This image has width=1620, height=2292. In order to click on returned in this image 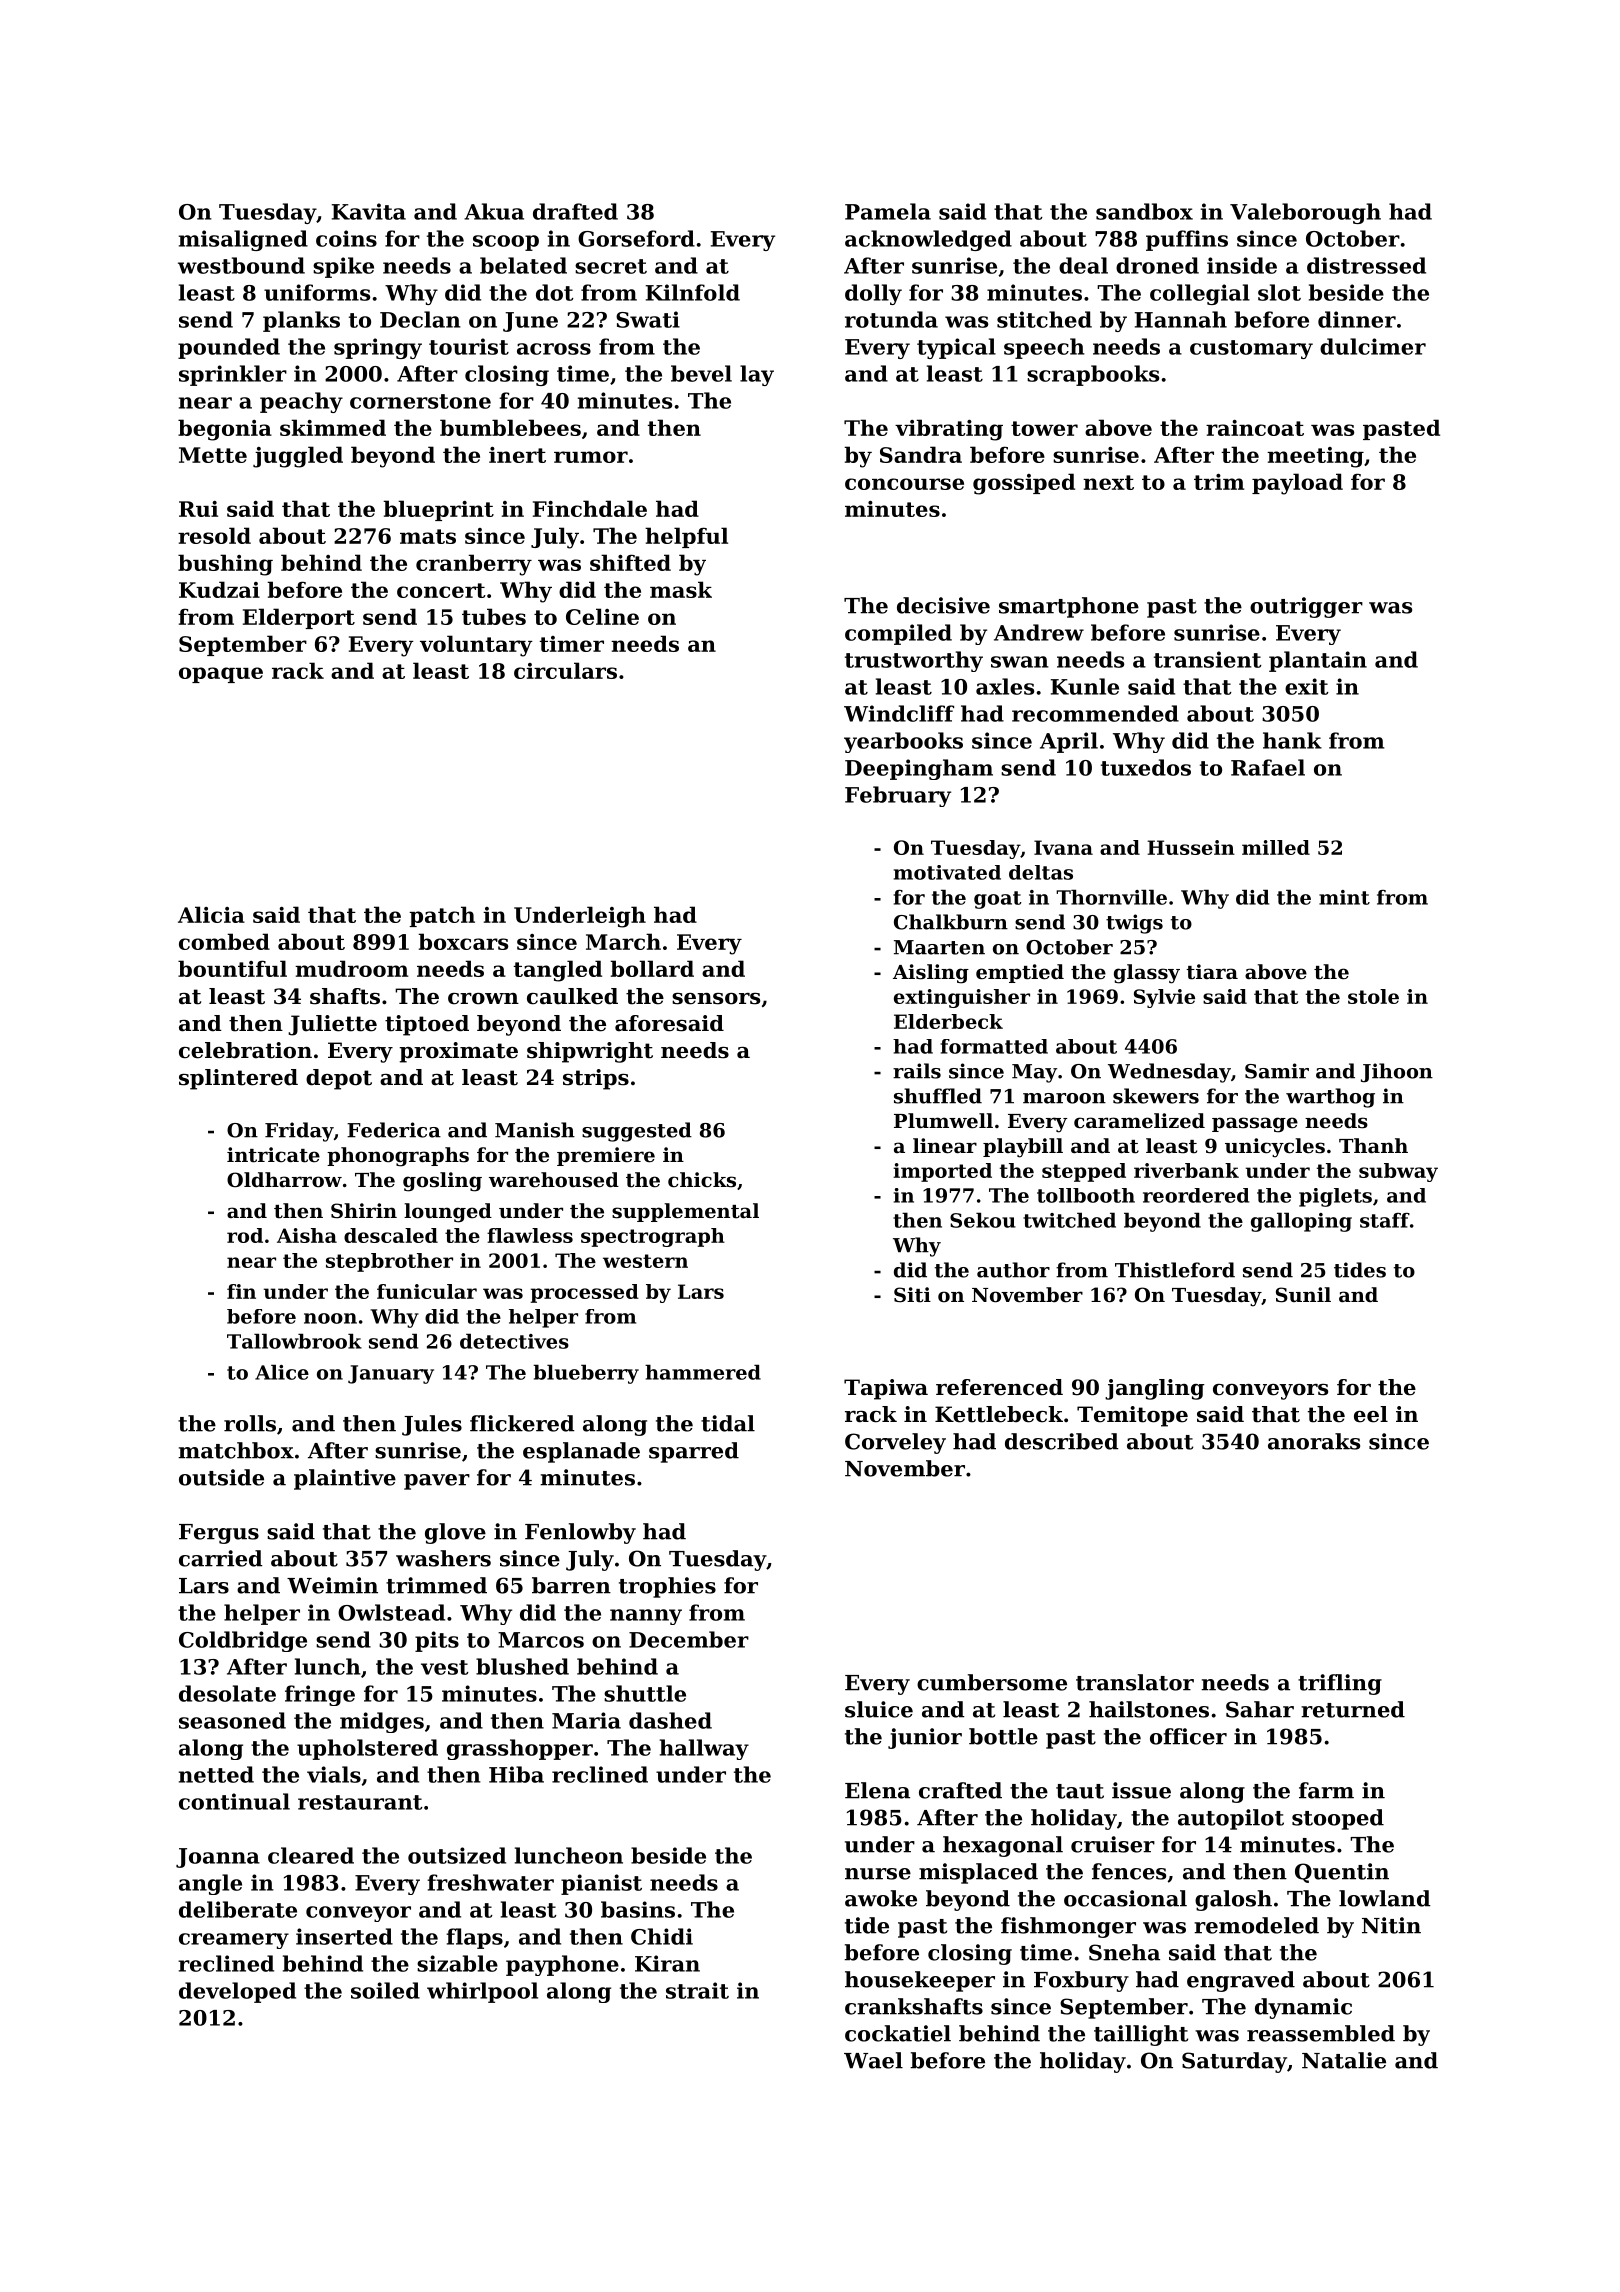, I will do `click(1353, 1709)`.
